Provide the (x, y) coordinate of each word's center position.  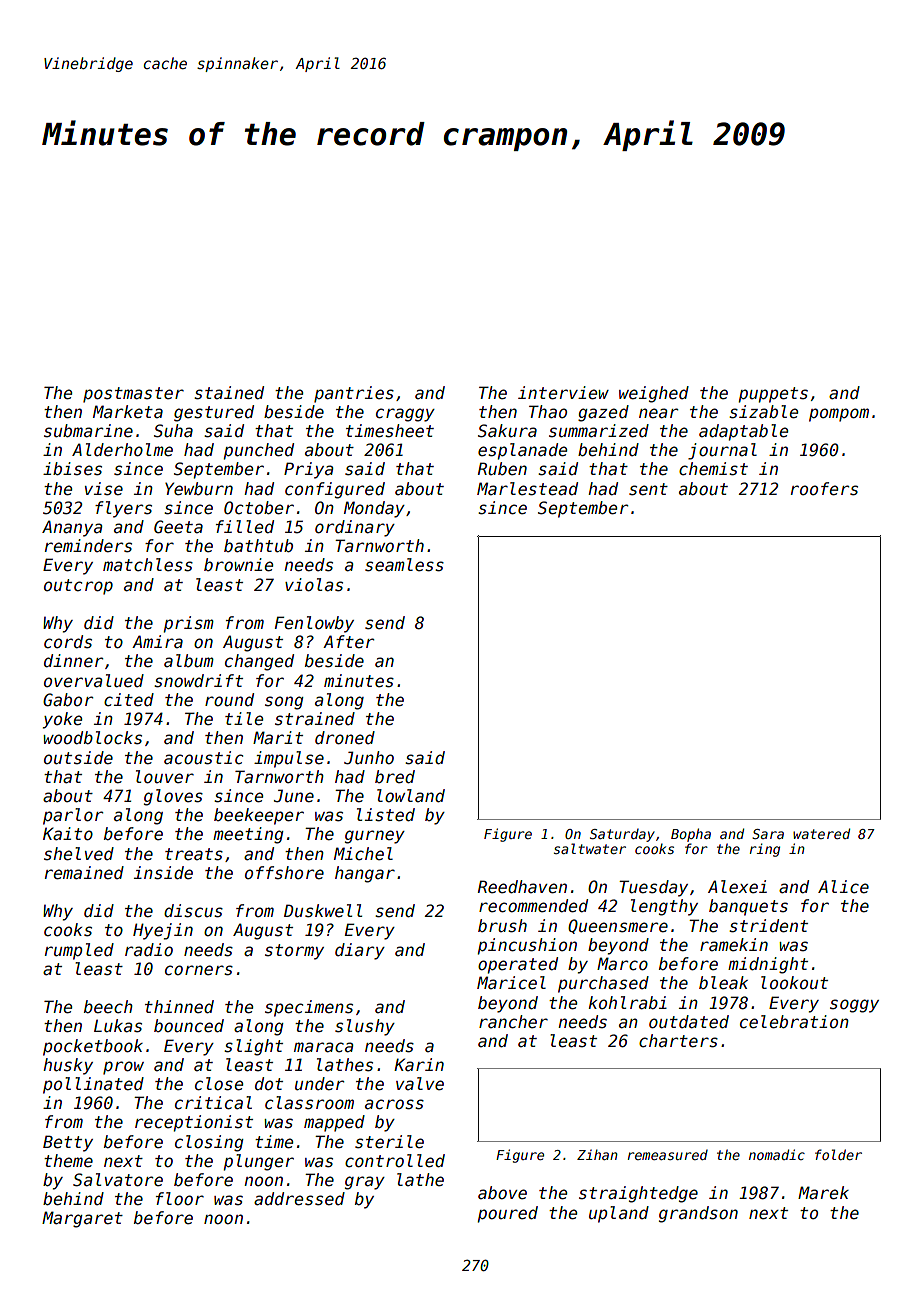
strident (768, 926)
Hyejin (163, 931)
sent (648, 489)
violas (314, 585)
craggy (405, 415)
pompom (839, 415)
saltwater (590, 848)
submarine (88, 431)
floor (180, 1199)
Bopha (691, 835)
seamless (404, 565)
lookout (794, 983)
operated (518, 965)
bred (395, 777)
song (284, 703)
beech (108, 1007)
